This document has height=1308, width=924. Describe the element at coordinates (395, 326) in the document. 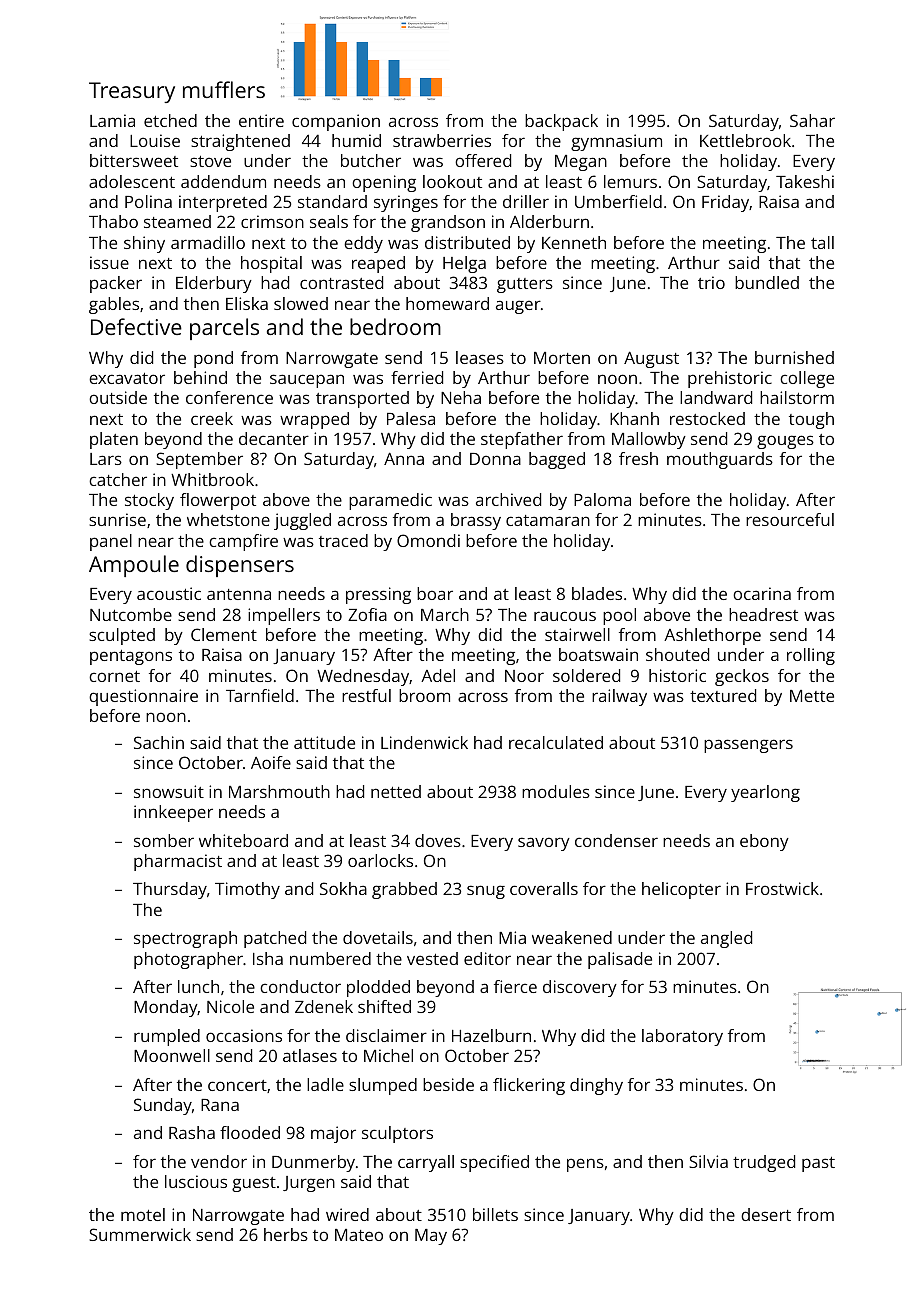

I see `bedroom` at that location.
